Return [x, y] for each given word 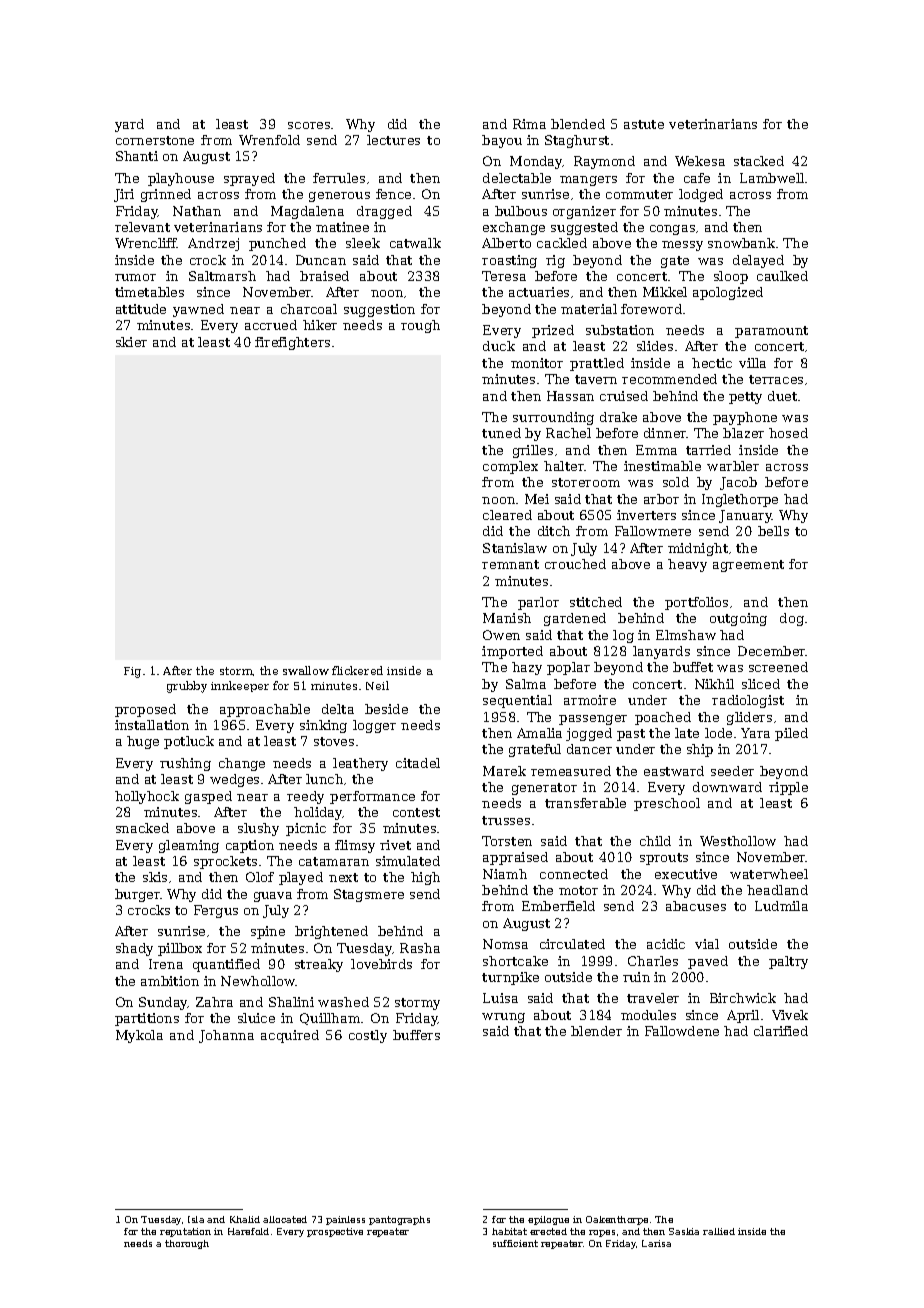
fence [393, 194]
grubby [187, 687]
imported [512, 652]
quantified [226, 965]
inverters [646, 515]
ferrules [339, 178]
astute [644, 124]
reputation [185, 1232]
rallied [719, 1231]
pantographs [399, 1220]
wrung [503, 1018]
